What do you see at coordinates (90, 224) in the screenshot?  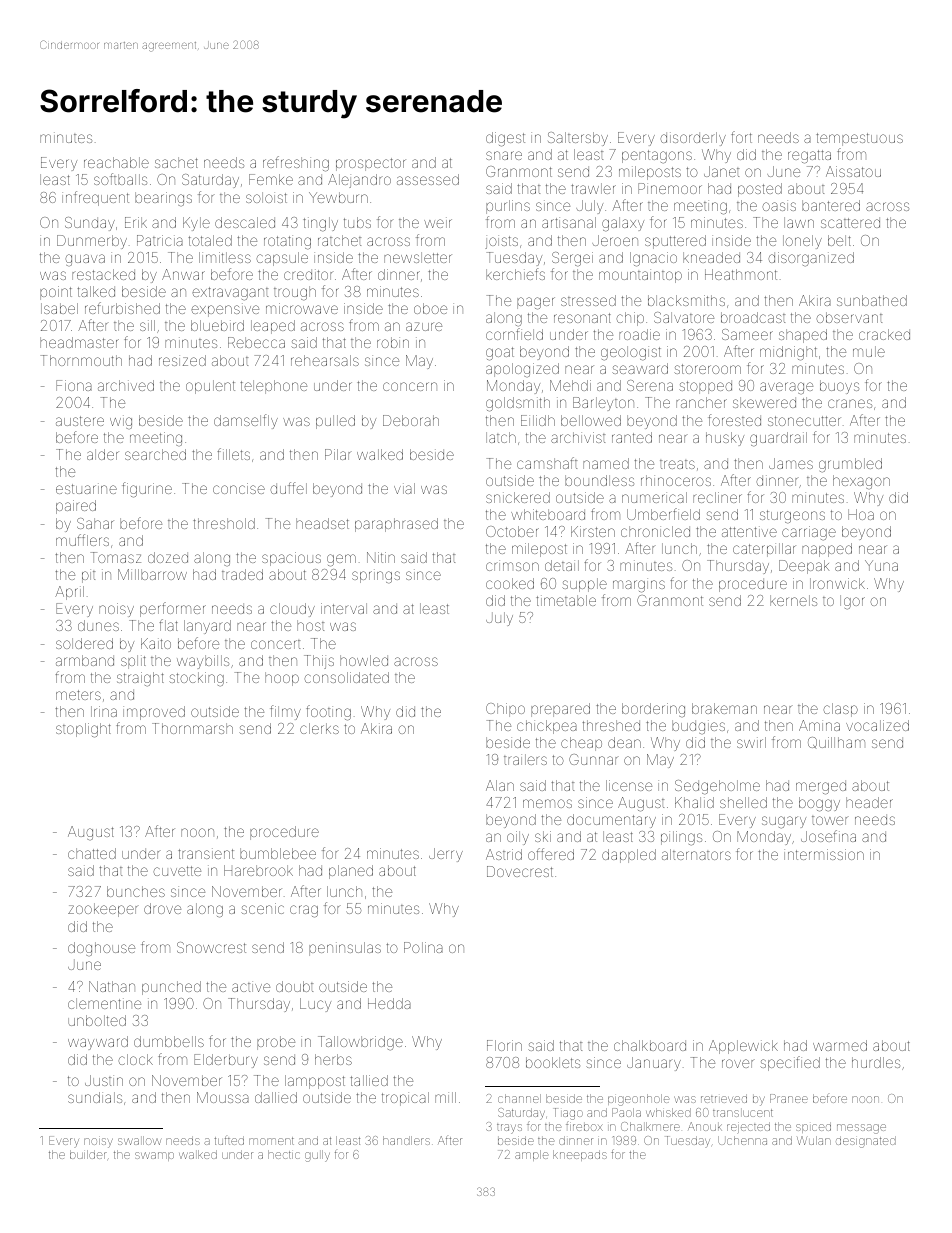 I see `Sunday` at bounding box center [90, 224].
